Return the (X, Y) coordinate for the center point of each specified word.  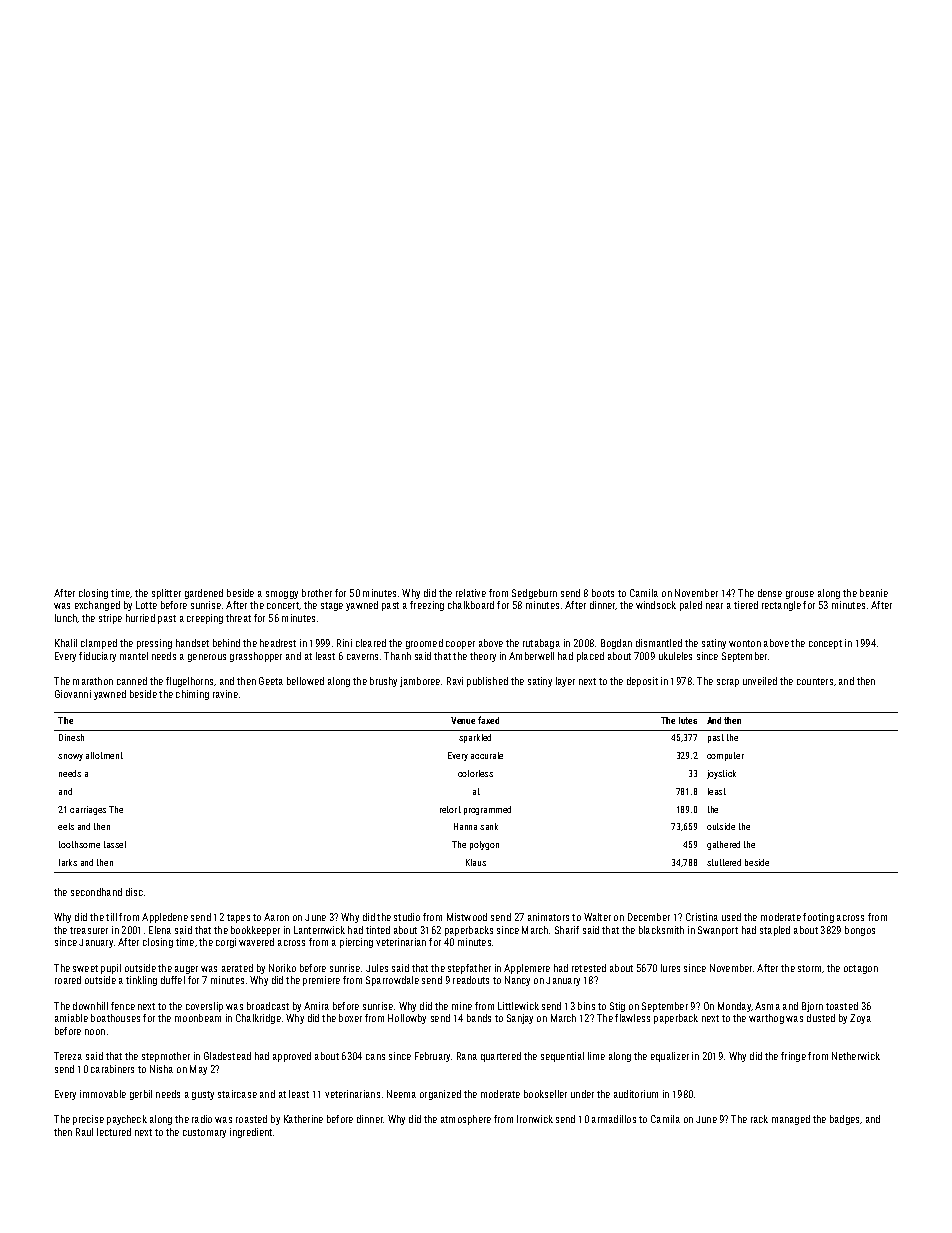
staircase (237, 1094)
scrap (728, 683)
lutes (688, 720)
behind (226, 643)
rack (759, 1119)
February (432, 1057)
